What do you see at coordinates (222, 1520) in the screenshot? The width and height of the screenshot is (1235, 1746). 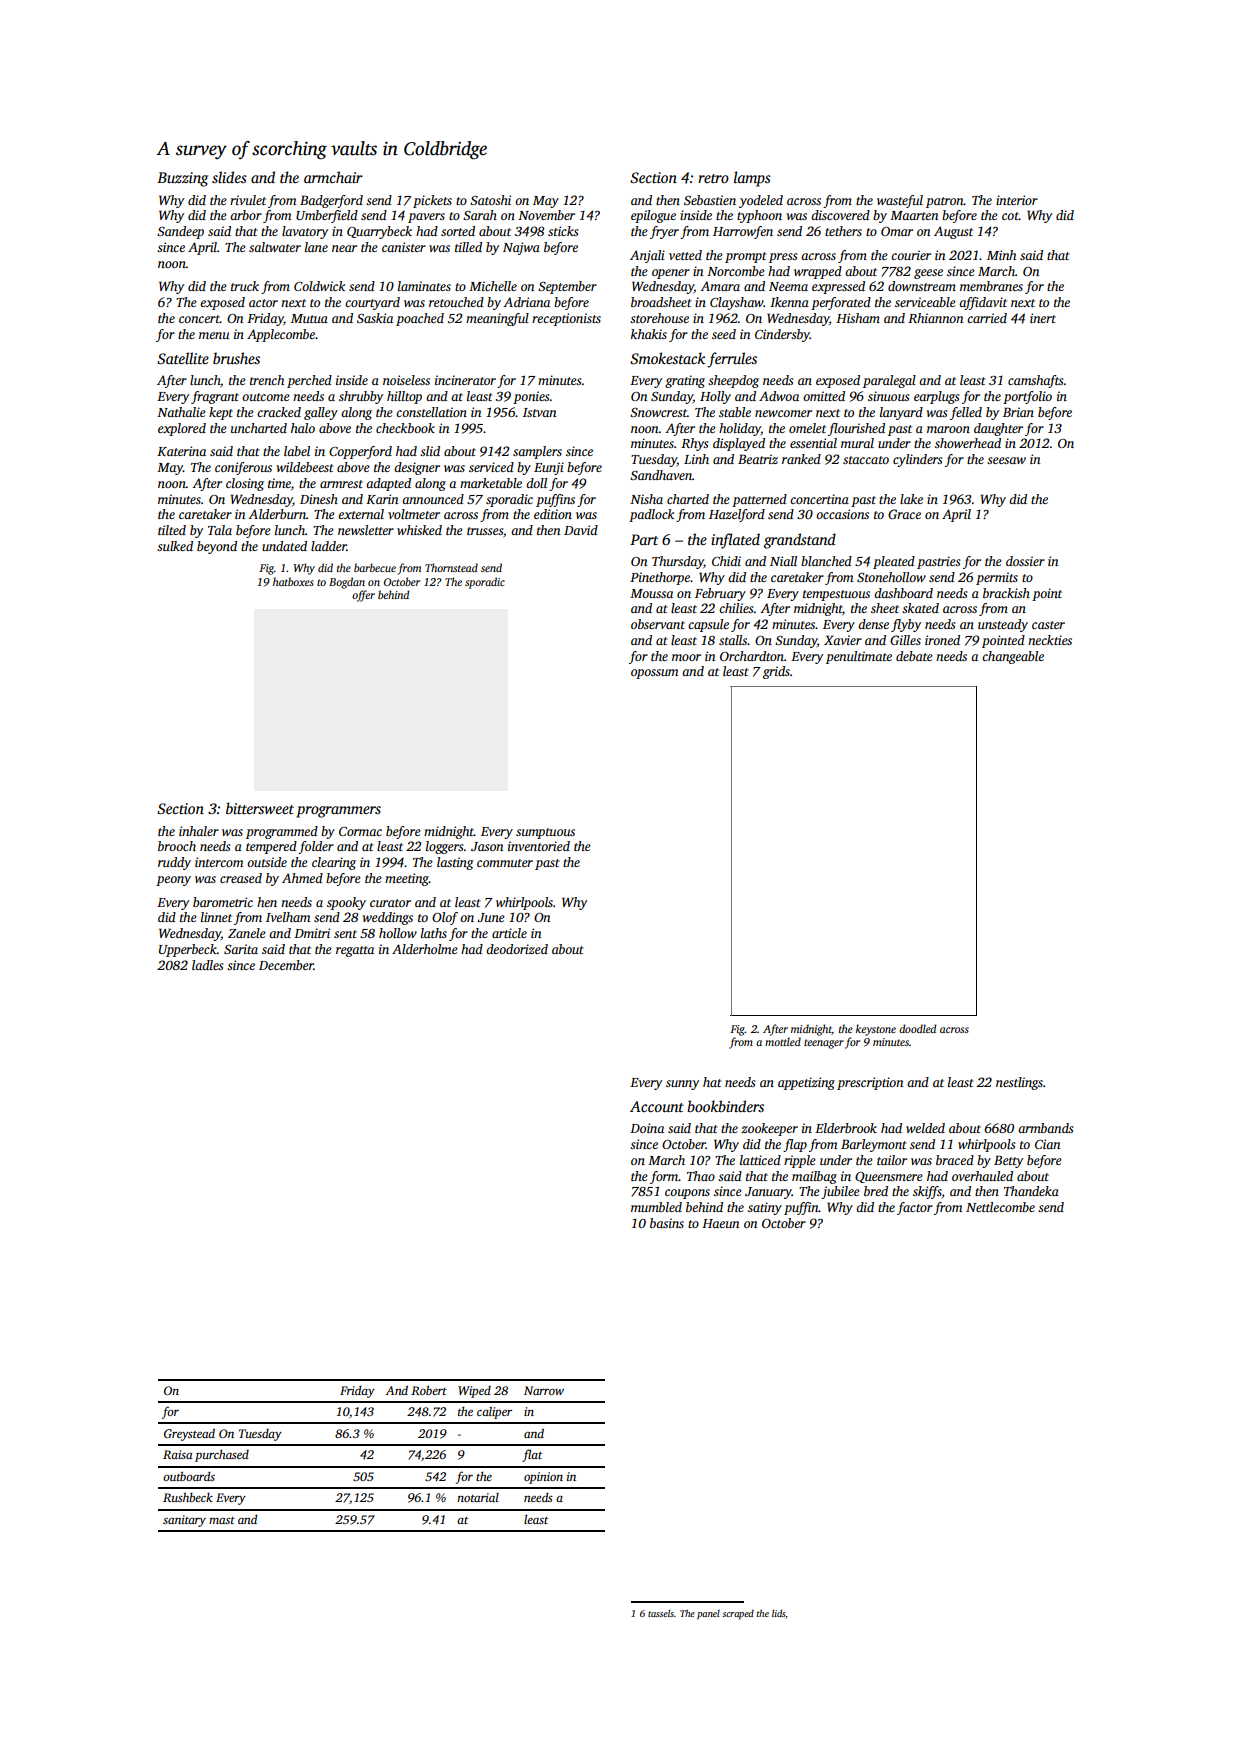 I see `mast` at bounding box center [222, 1520].
